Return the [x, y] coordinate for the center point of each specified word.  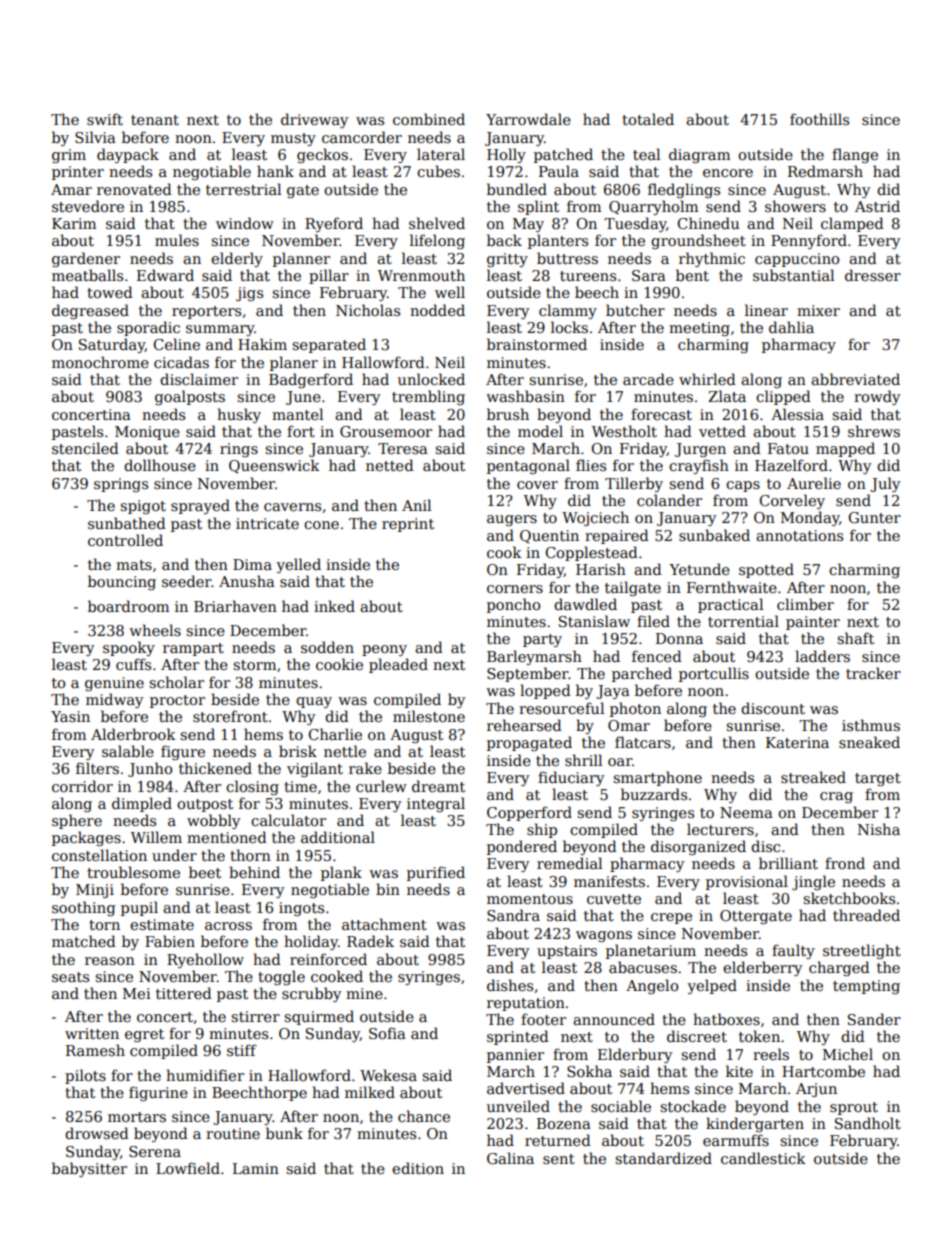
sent [559, 1159]
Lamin [256, 1168]
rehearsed [524, 725]
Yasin [70, 716]
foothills [819, 119]
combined [429, 119]
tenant [155, 120]
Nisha [879, 829]
